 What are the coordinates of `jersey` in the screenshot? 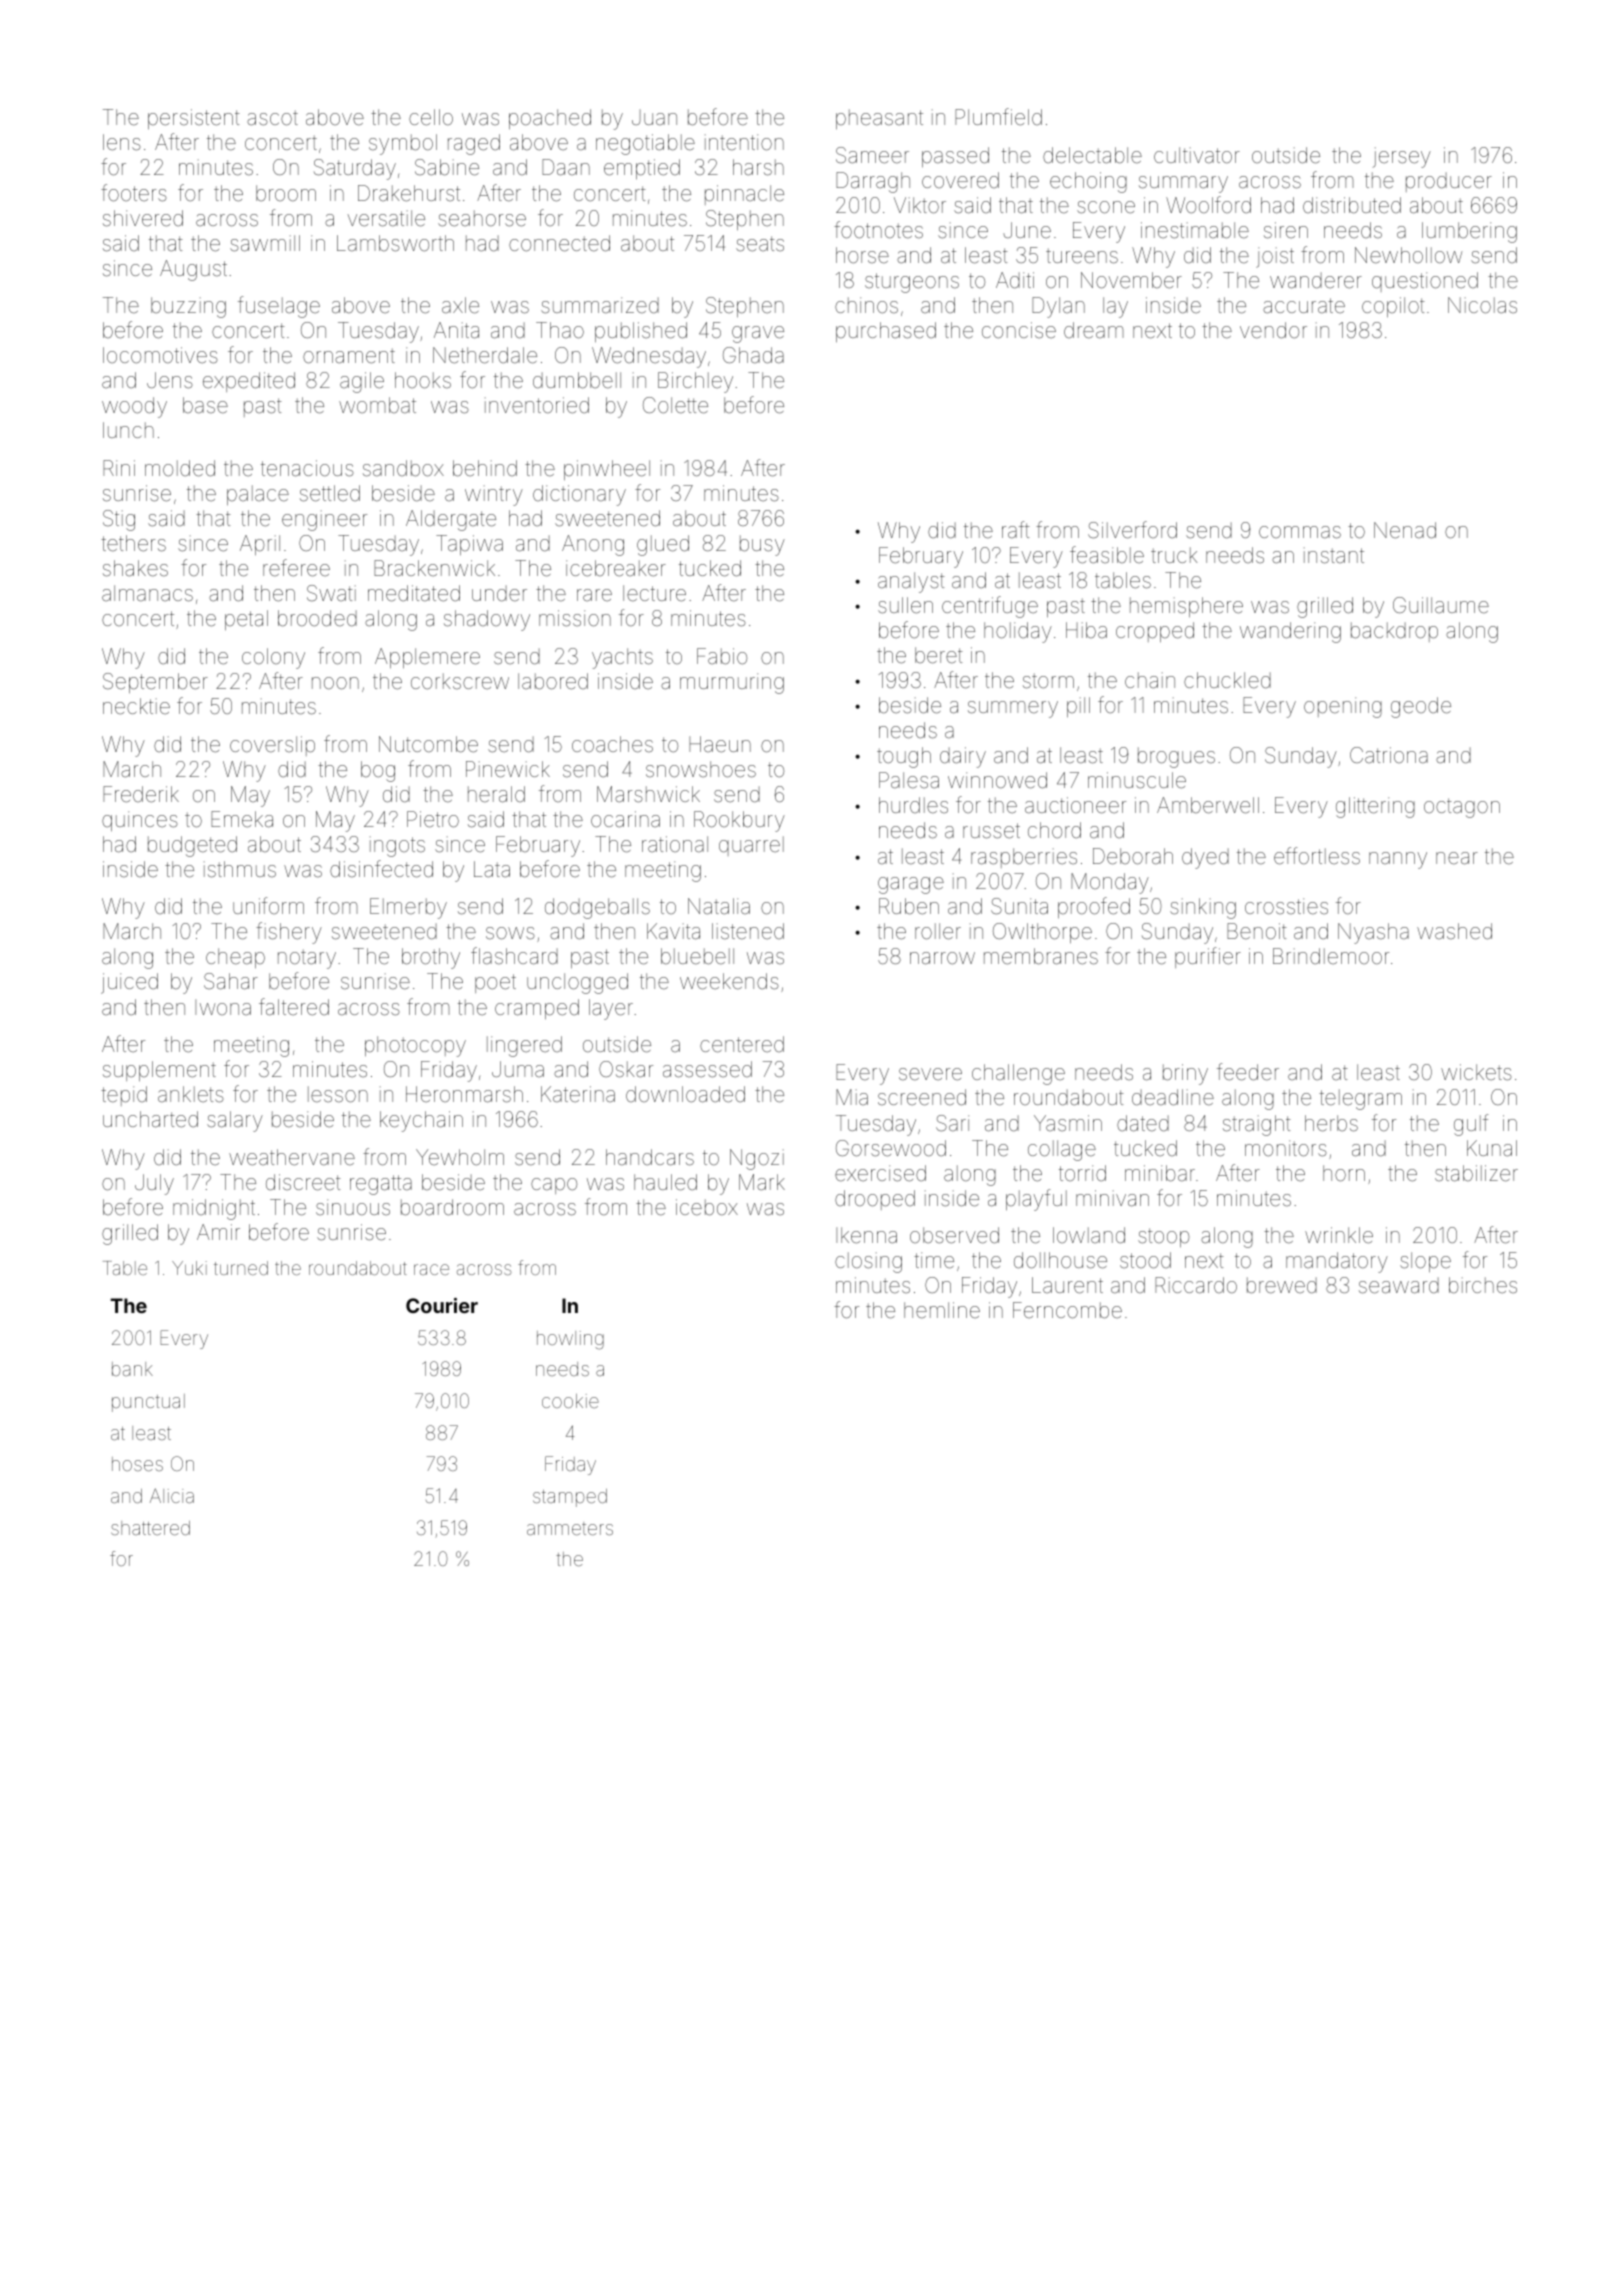 It's located at (1402, 157).
